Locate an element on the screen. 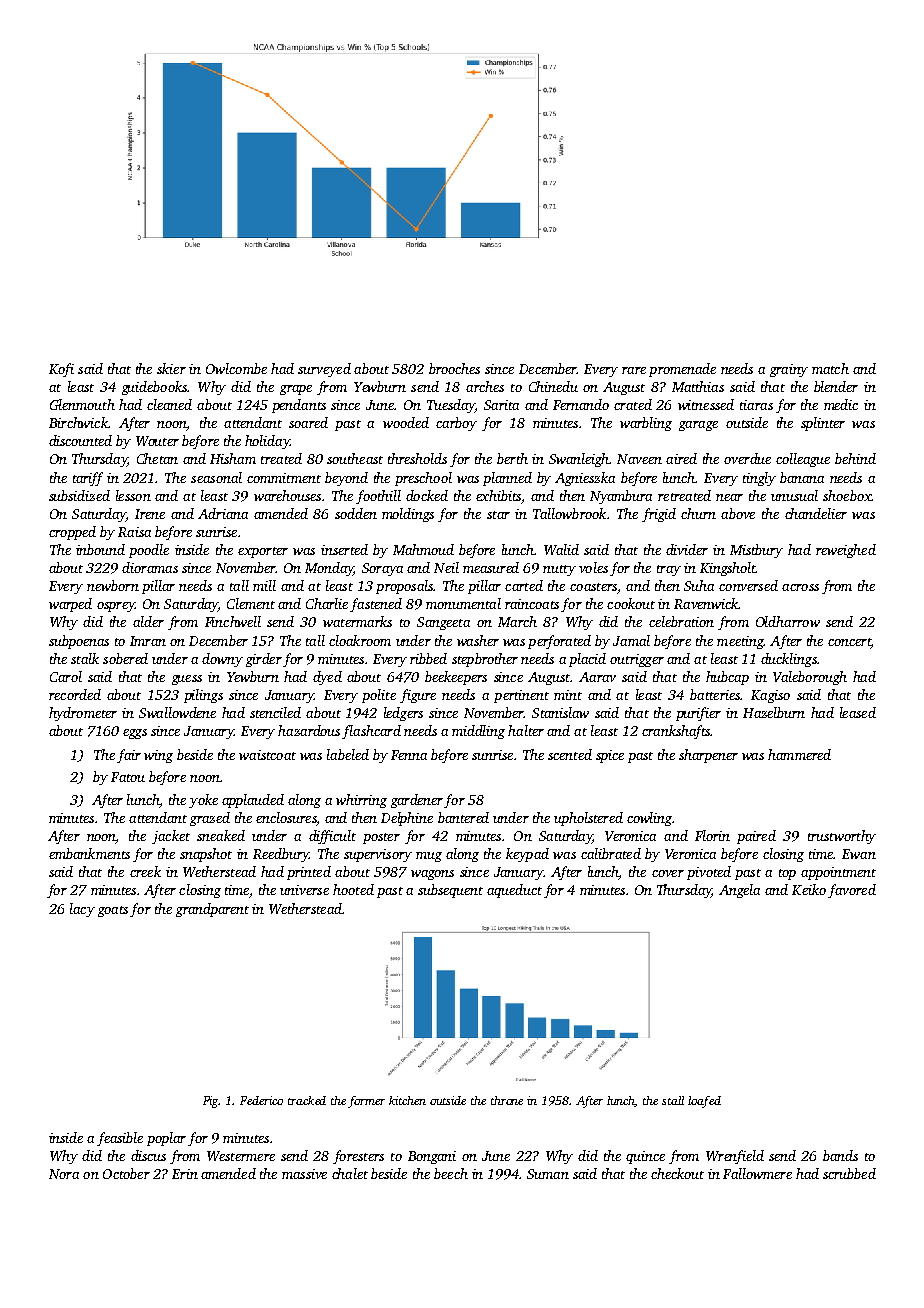 The width and height of the screenshot is (924, 1308). inbound is located at coordinates (100, 549).
